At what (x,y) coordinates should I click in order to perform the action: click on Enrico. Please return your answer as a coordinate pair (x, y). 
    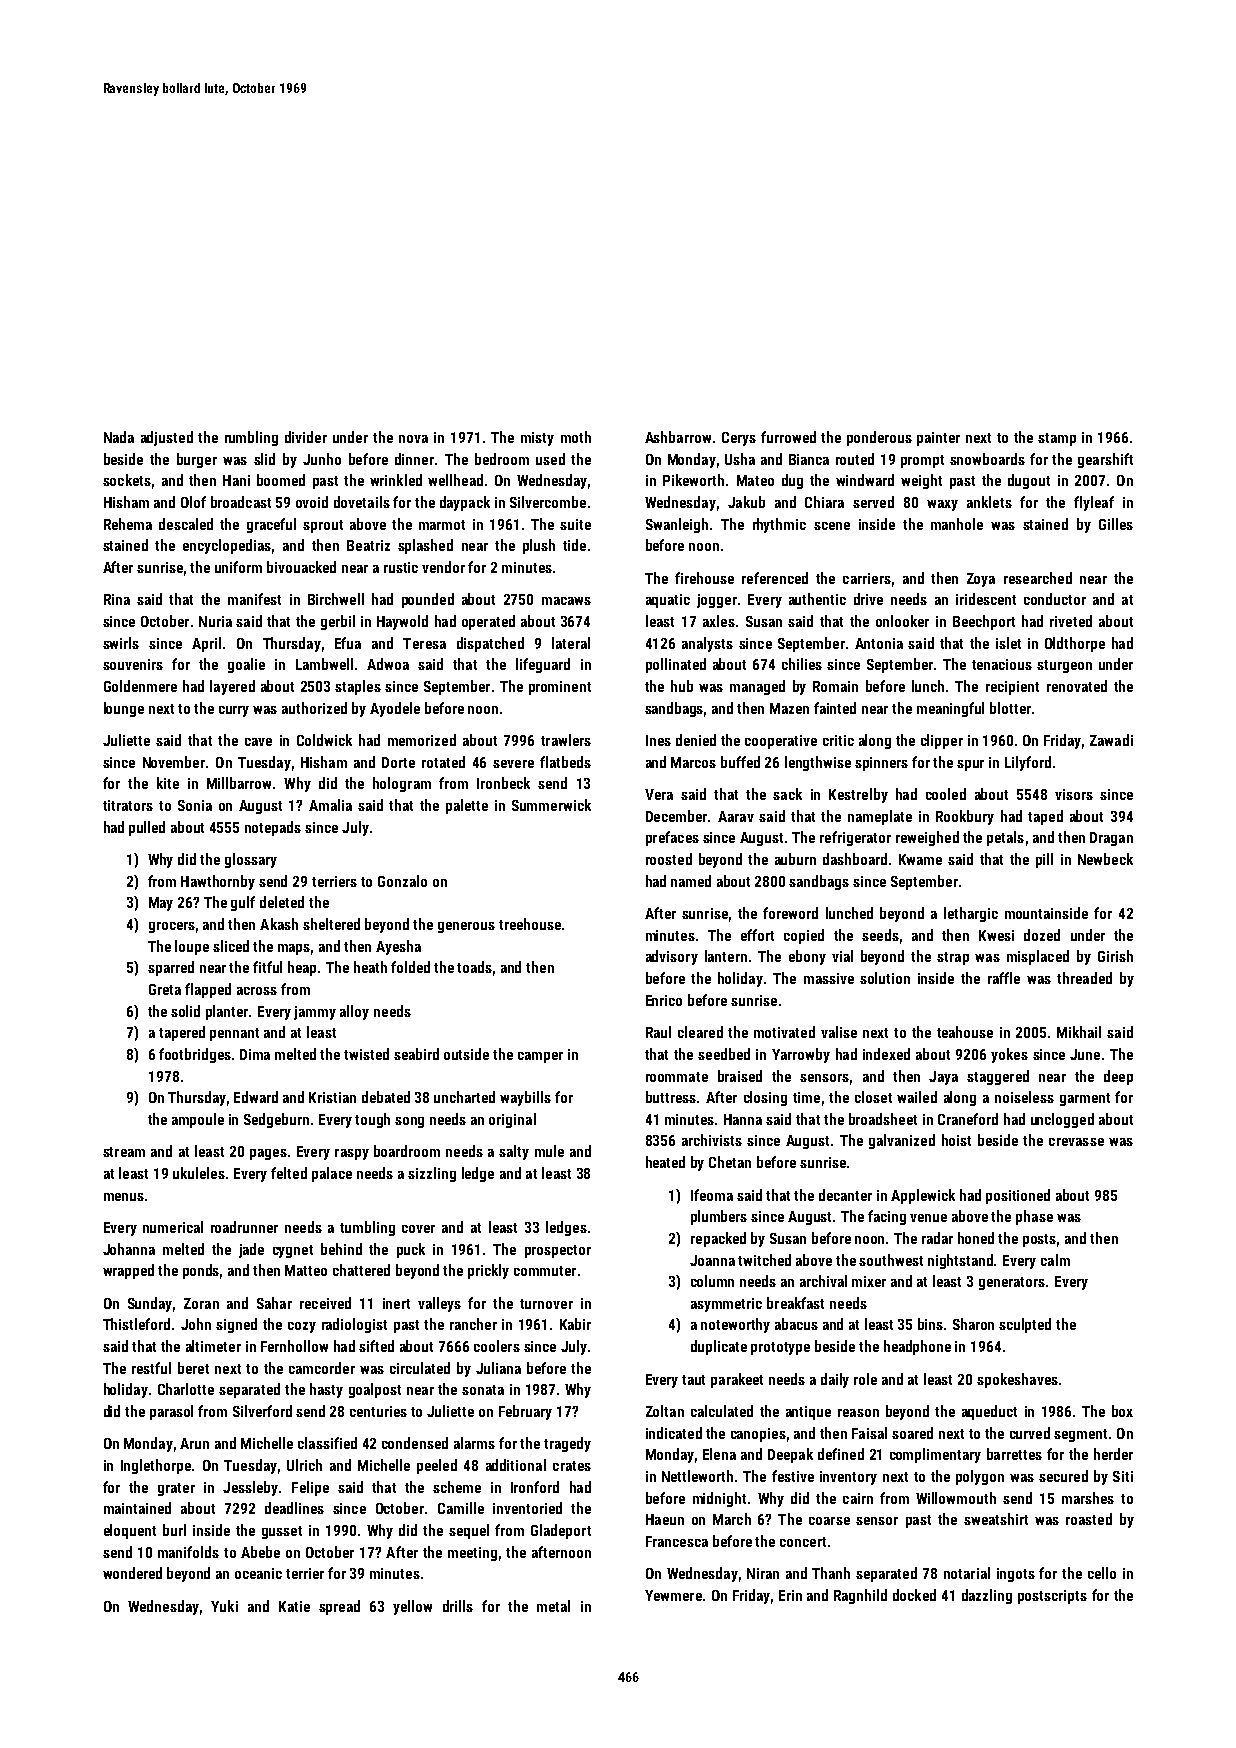
    Looking at the image, I should click on (664, 1000).
